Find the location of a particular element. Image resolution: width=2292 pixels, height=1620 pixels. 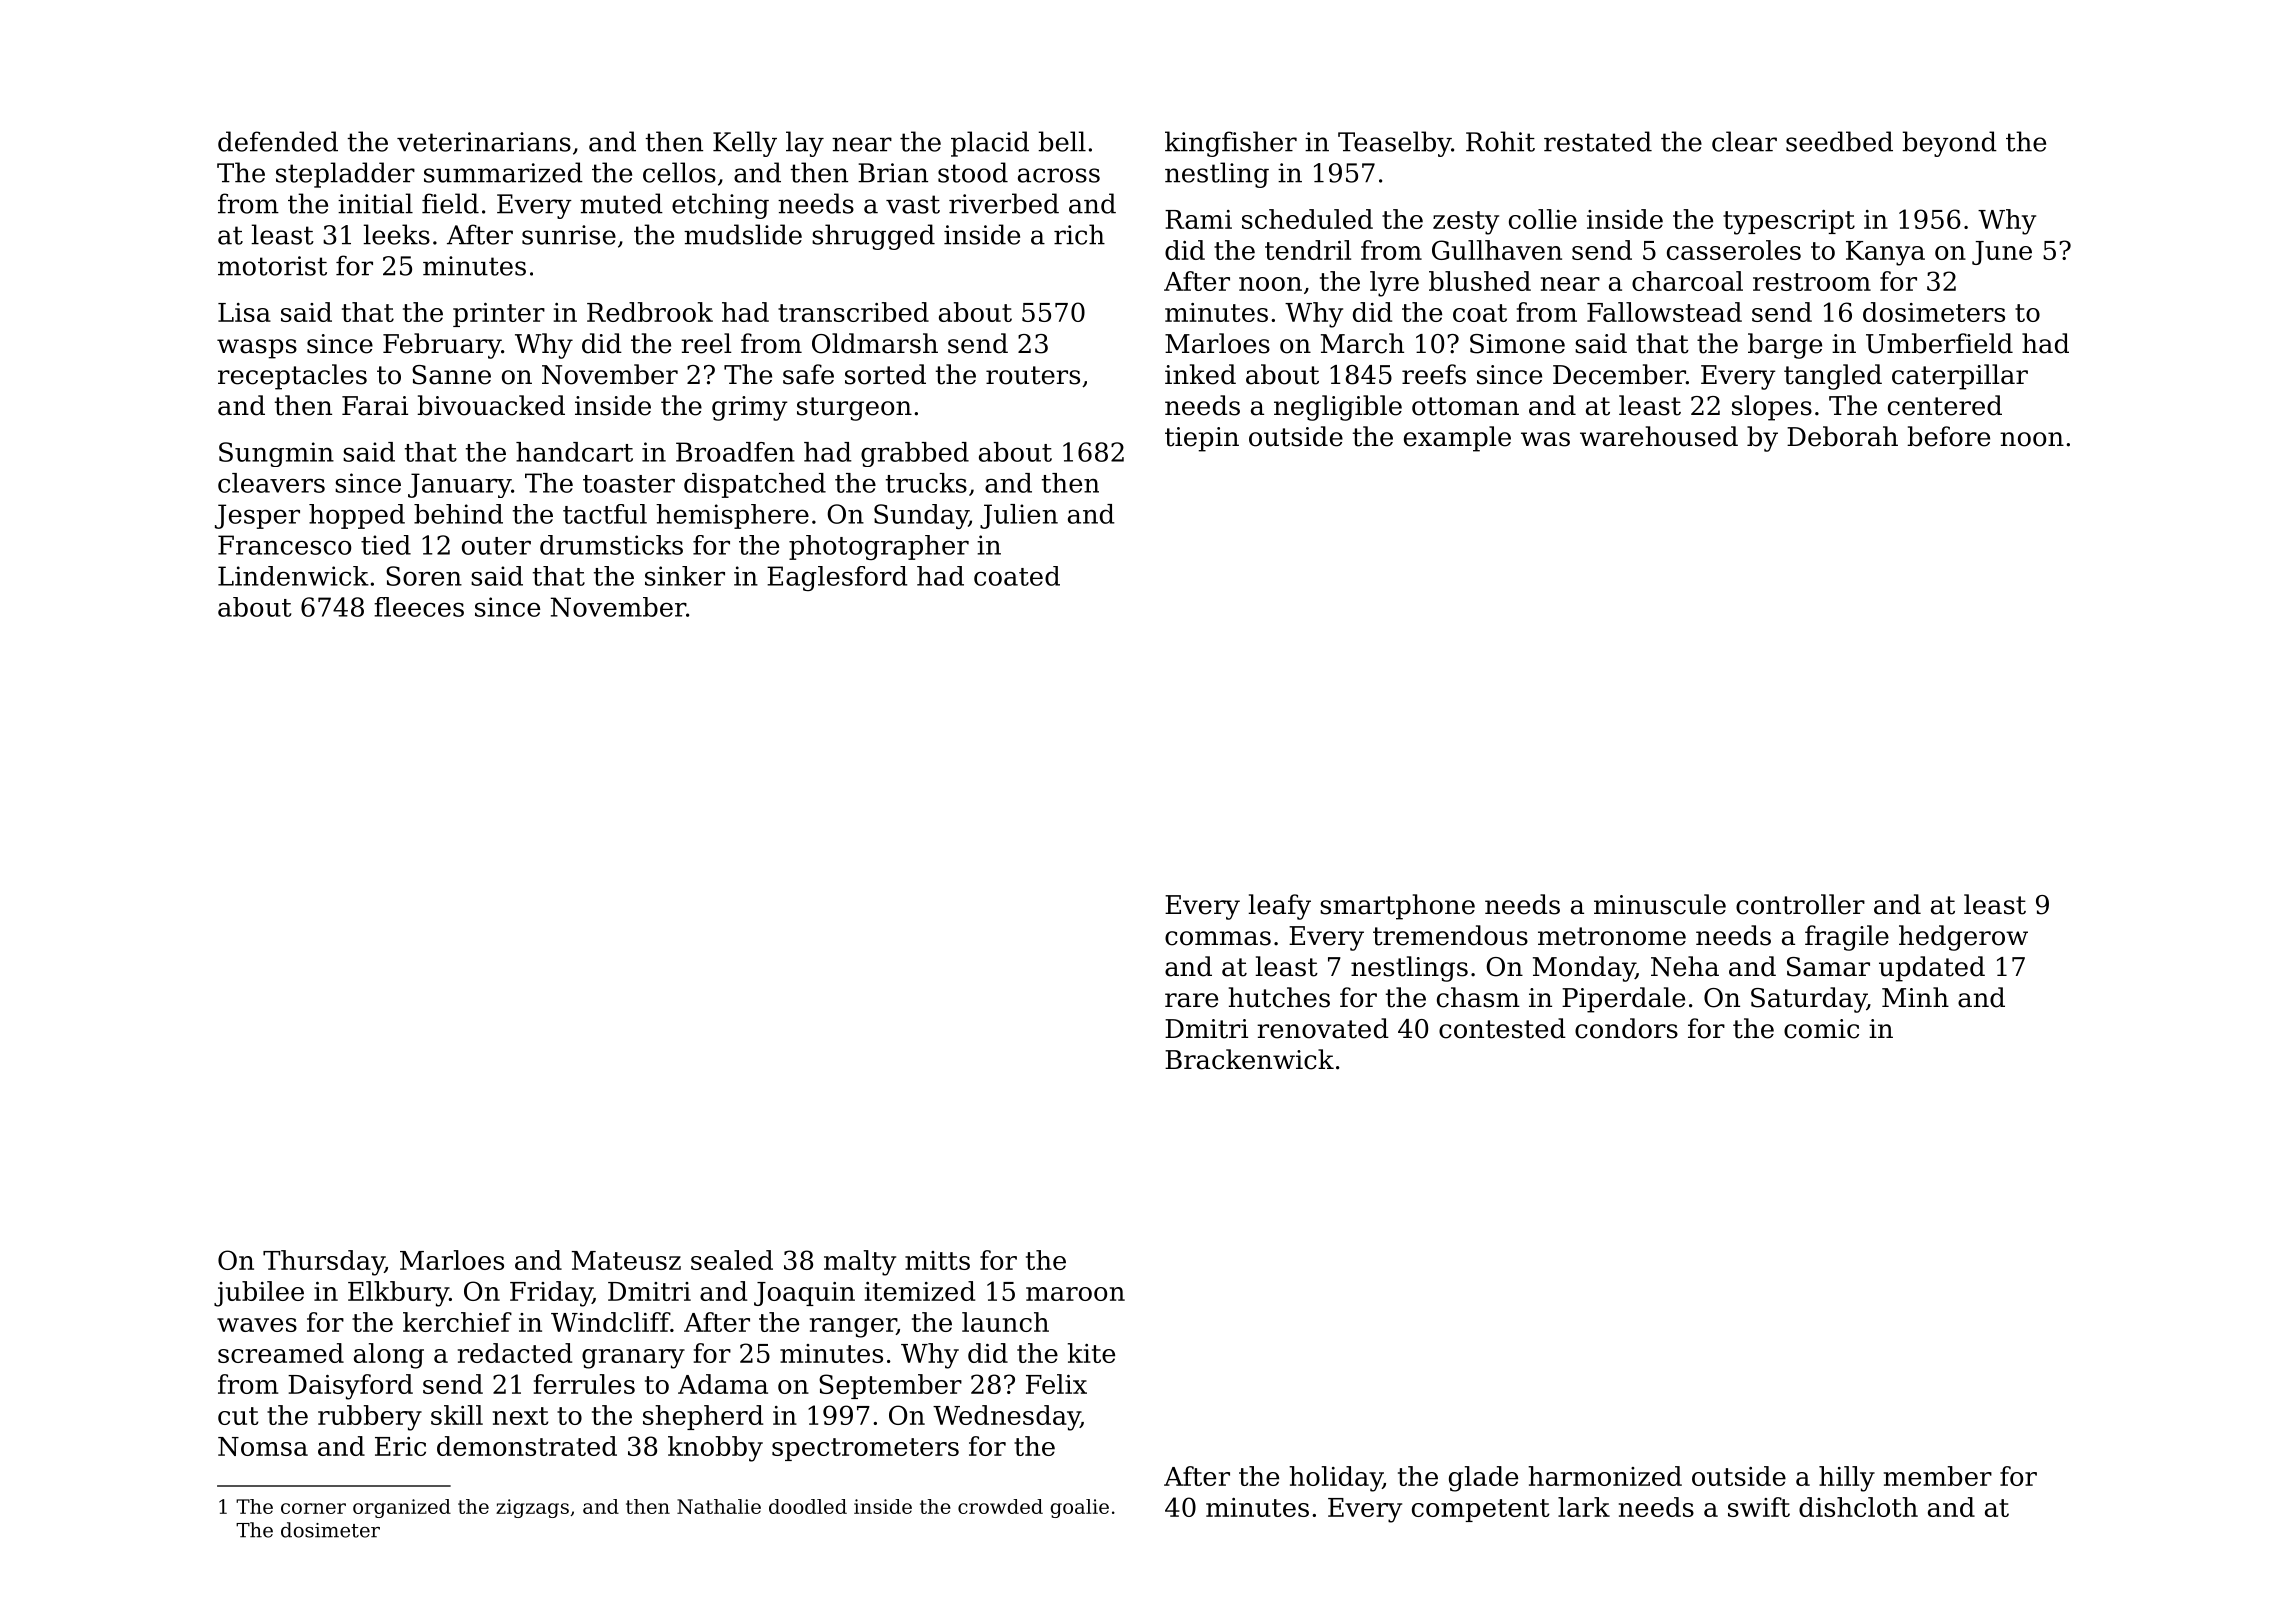

Deborah is located at coordinates (1842, 436).
